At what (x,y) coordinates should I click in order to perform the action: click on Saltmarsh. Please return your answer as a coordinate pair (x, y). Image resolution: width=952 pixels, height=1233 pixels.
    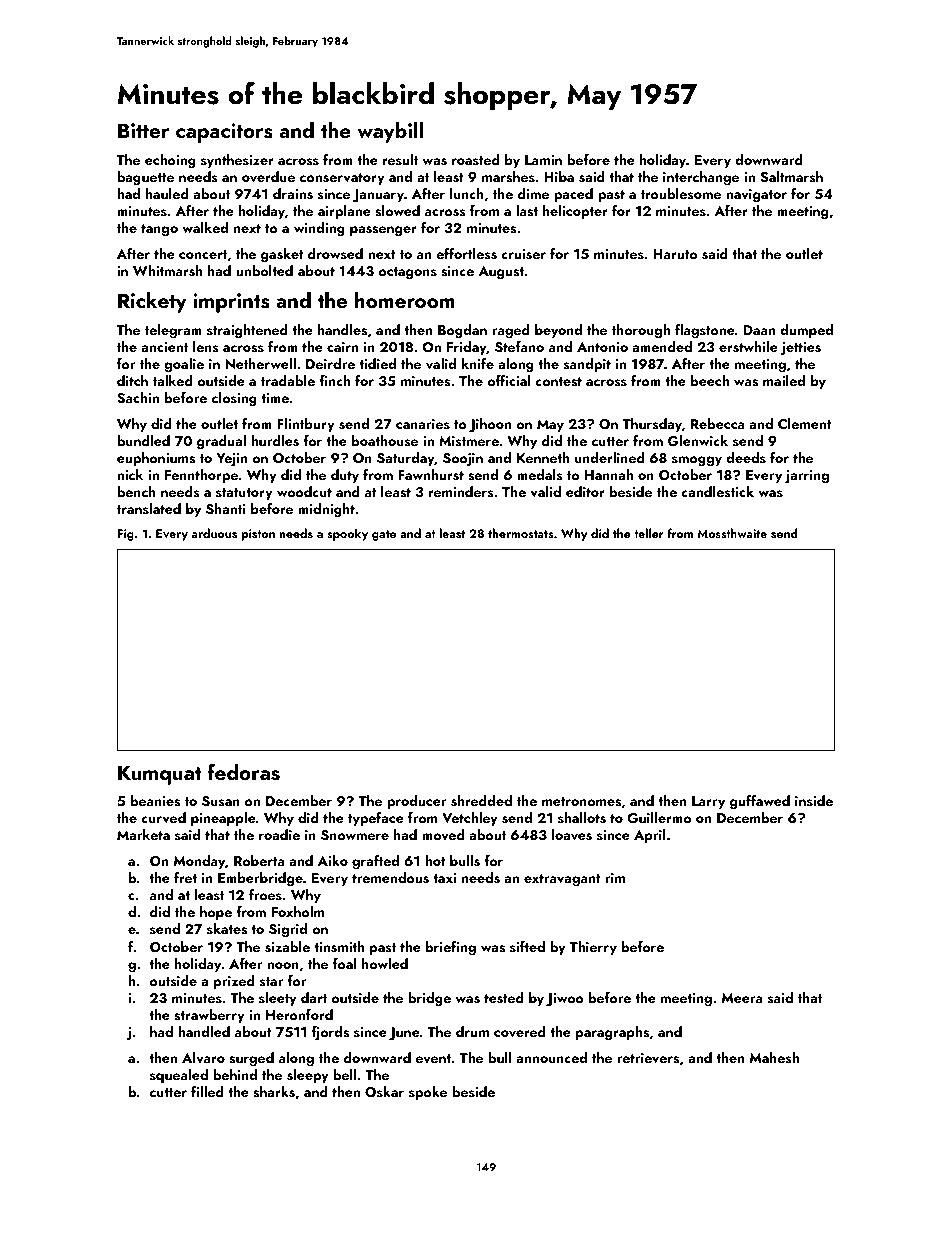
    Looking at the image, I should click on (792, 177).
